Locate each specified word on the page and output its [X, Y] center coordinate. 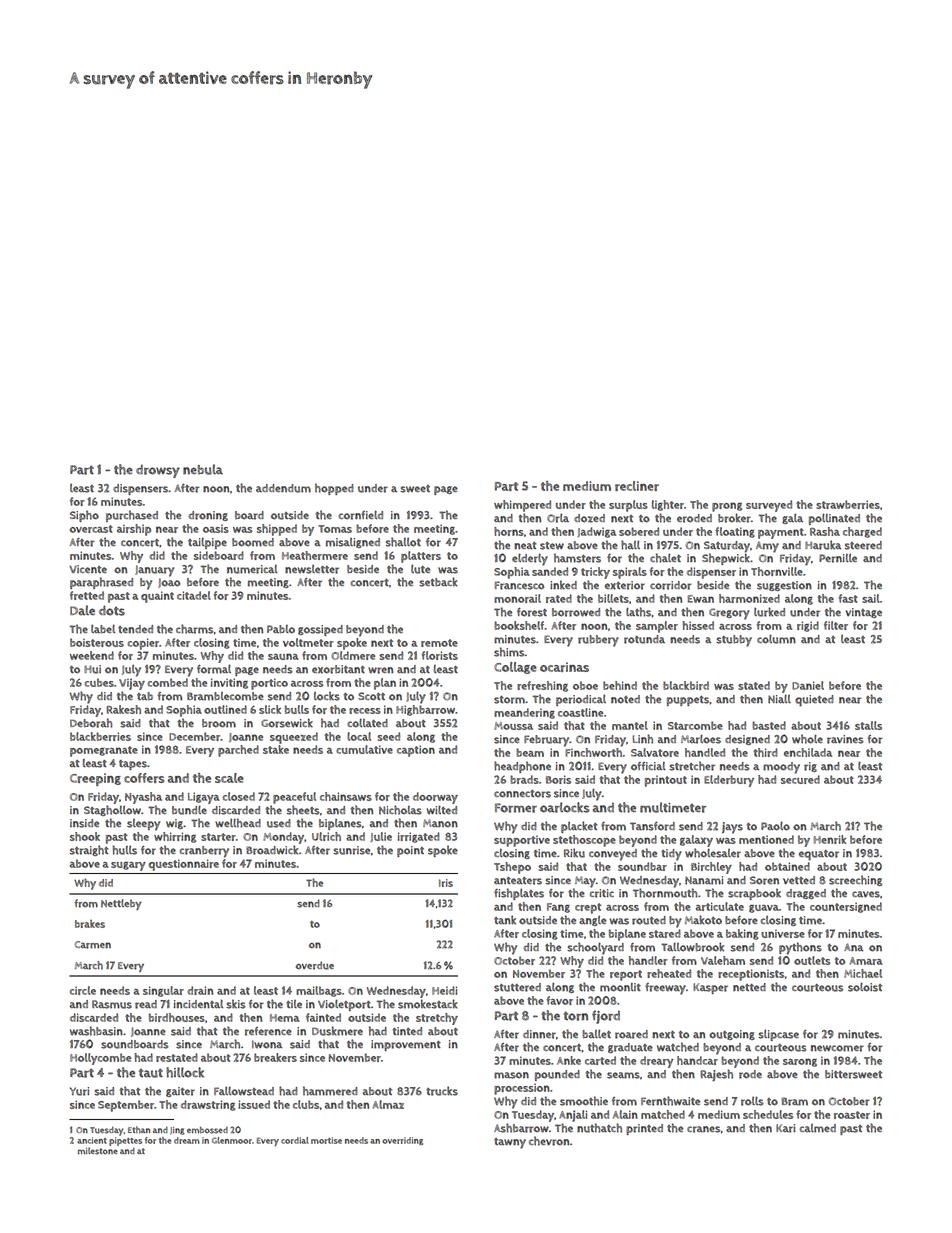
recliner [637, 486]
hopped [334, 489]
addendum [283, 488]
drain [200, 990]
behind [620, 685]
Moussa [513, 726]
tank [505, 920]
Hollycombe [100, 1059]
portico [269, 684]
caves [866, 894]
